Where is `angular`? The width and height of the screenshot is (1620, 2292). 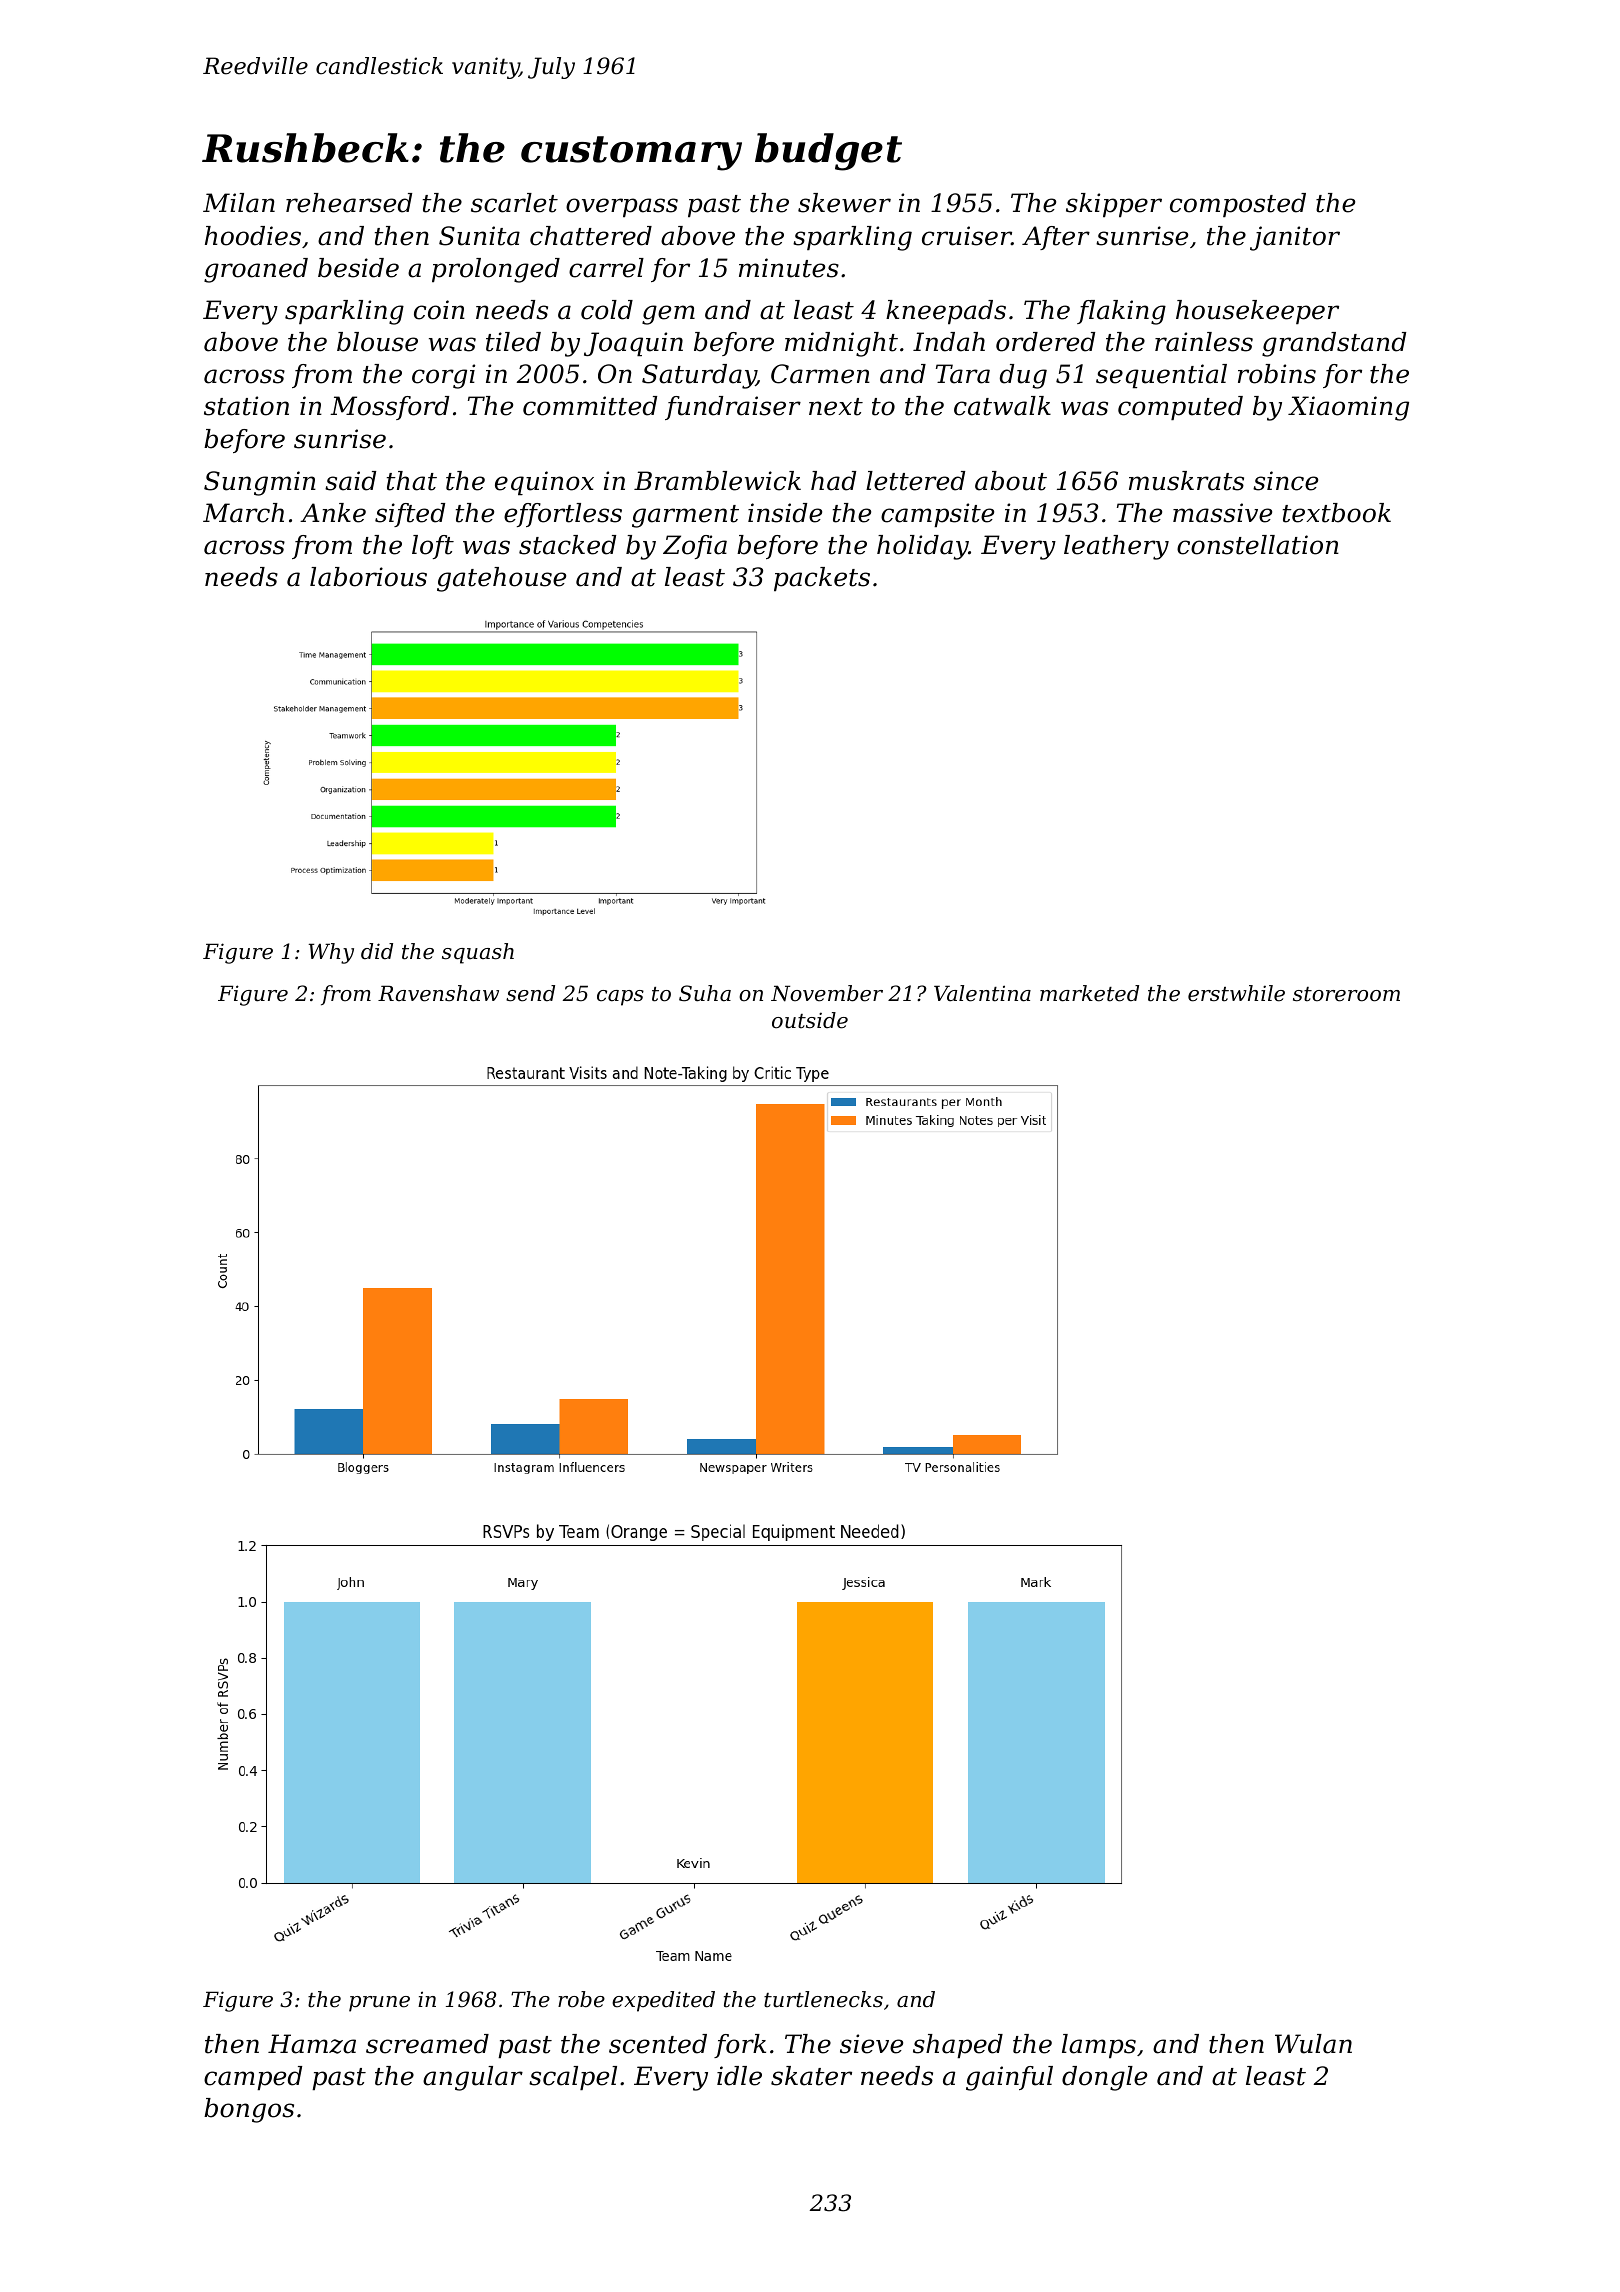
angular is located at coordinates (473, 2078).
